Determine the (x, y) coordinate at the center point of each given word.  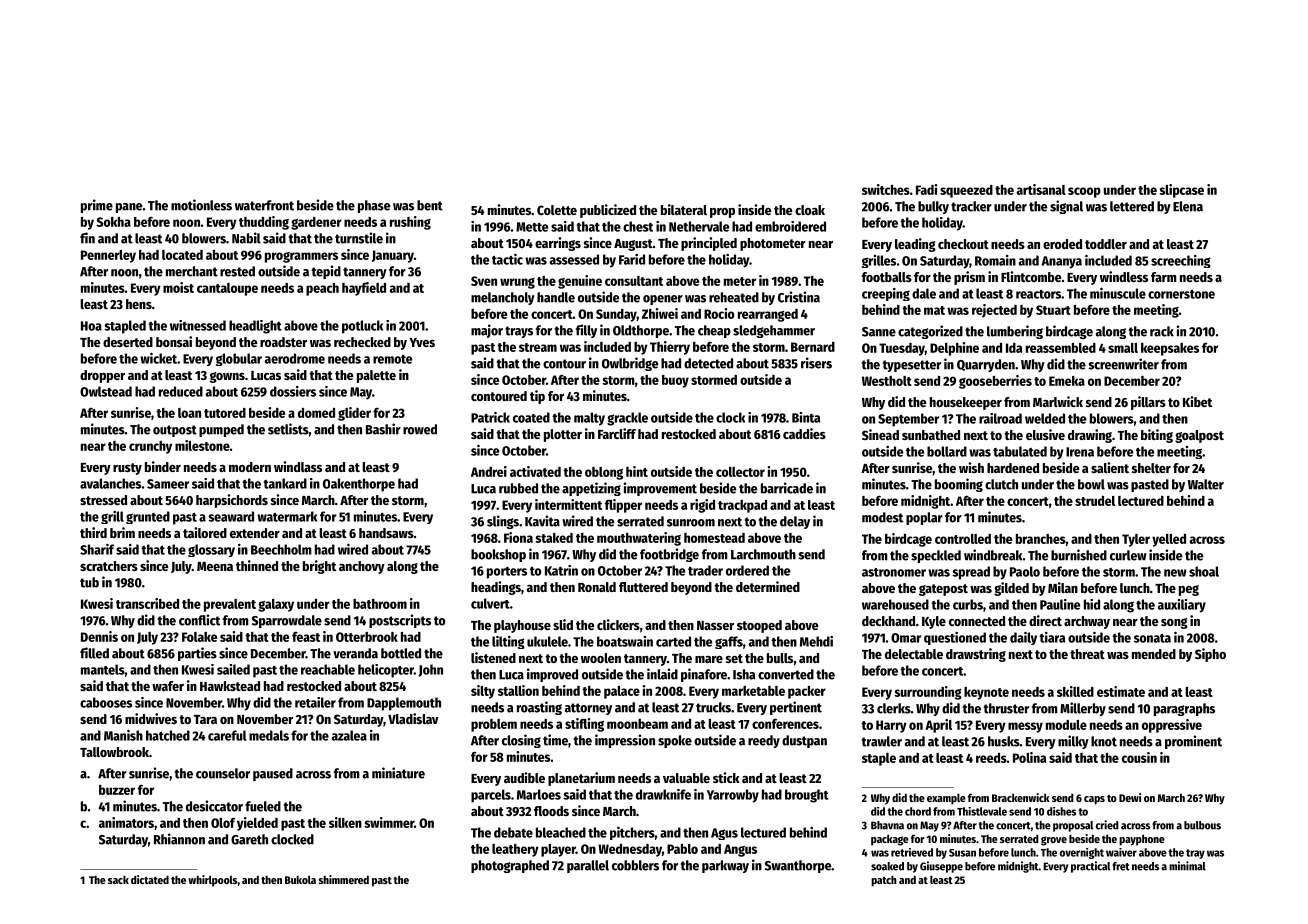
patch (884, 881)
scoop (1084, 192)
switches (886, 189)
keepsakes (1170, 349)
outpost (175, 431)
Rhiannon (179, 839)
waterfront (264, 205)
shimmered (344, 879)
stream (538, 347)
